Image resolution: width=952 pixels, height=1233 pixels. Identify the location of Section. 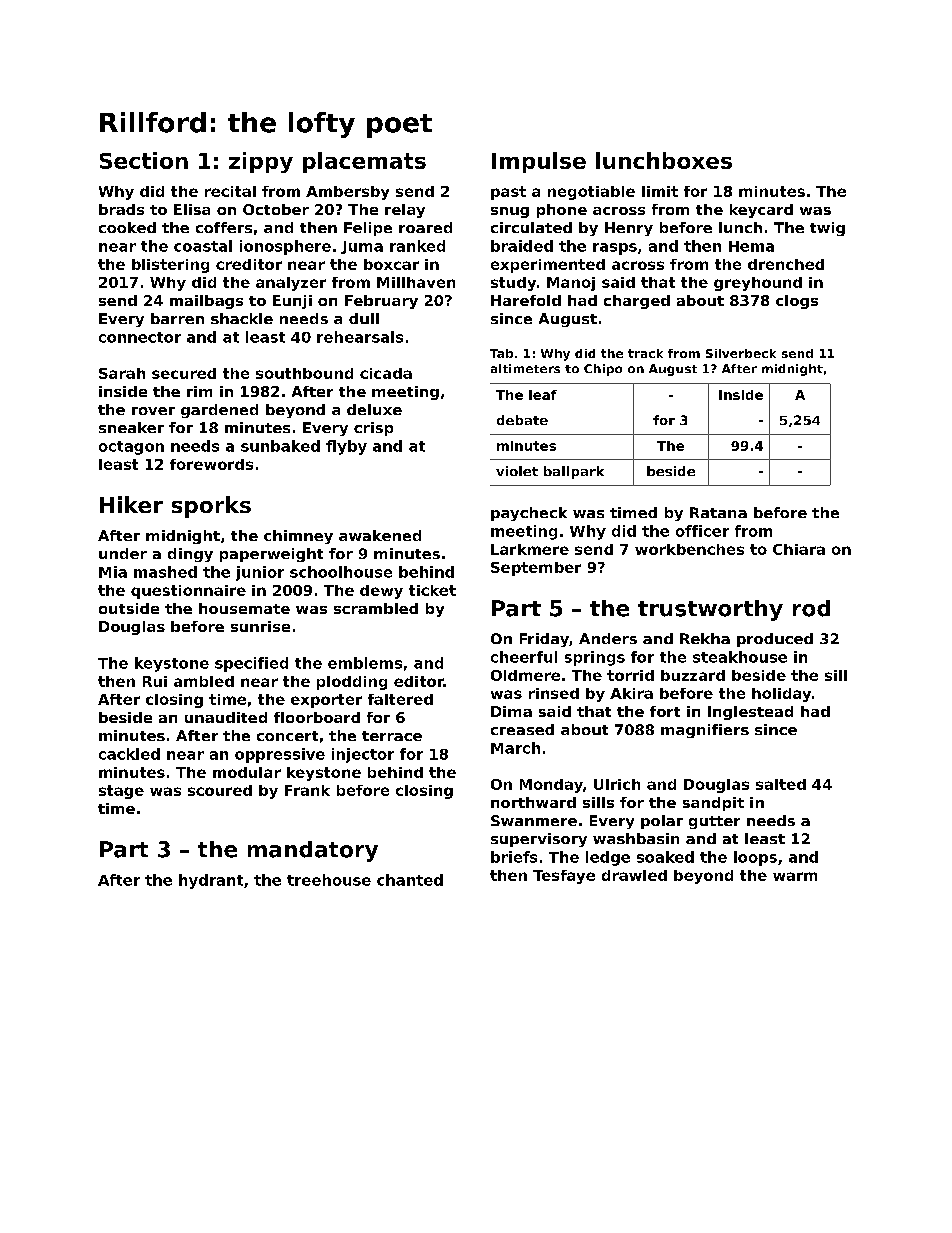
(144, 160).
